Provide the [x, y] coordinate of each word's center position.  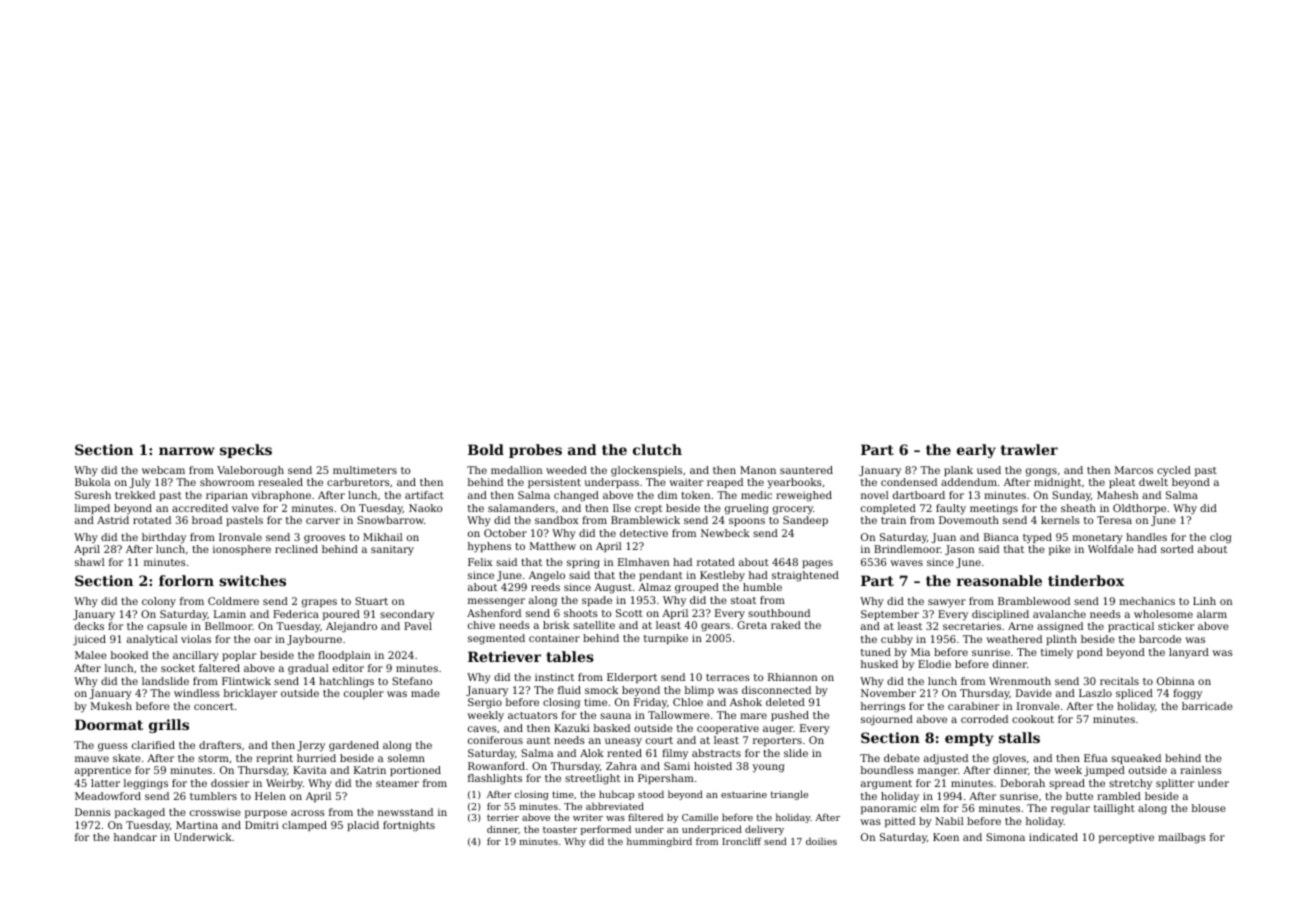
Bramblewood [1034, 601]
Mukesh [111, 706]
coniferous [495, 740]
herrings [883, 707]
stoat [743, 600]
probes [535, 451]
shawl [90, 562]
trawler [1029, 449]
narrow [187, 451]
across [308, 813]
